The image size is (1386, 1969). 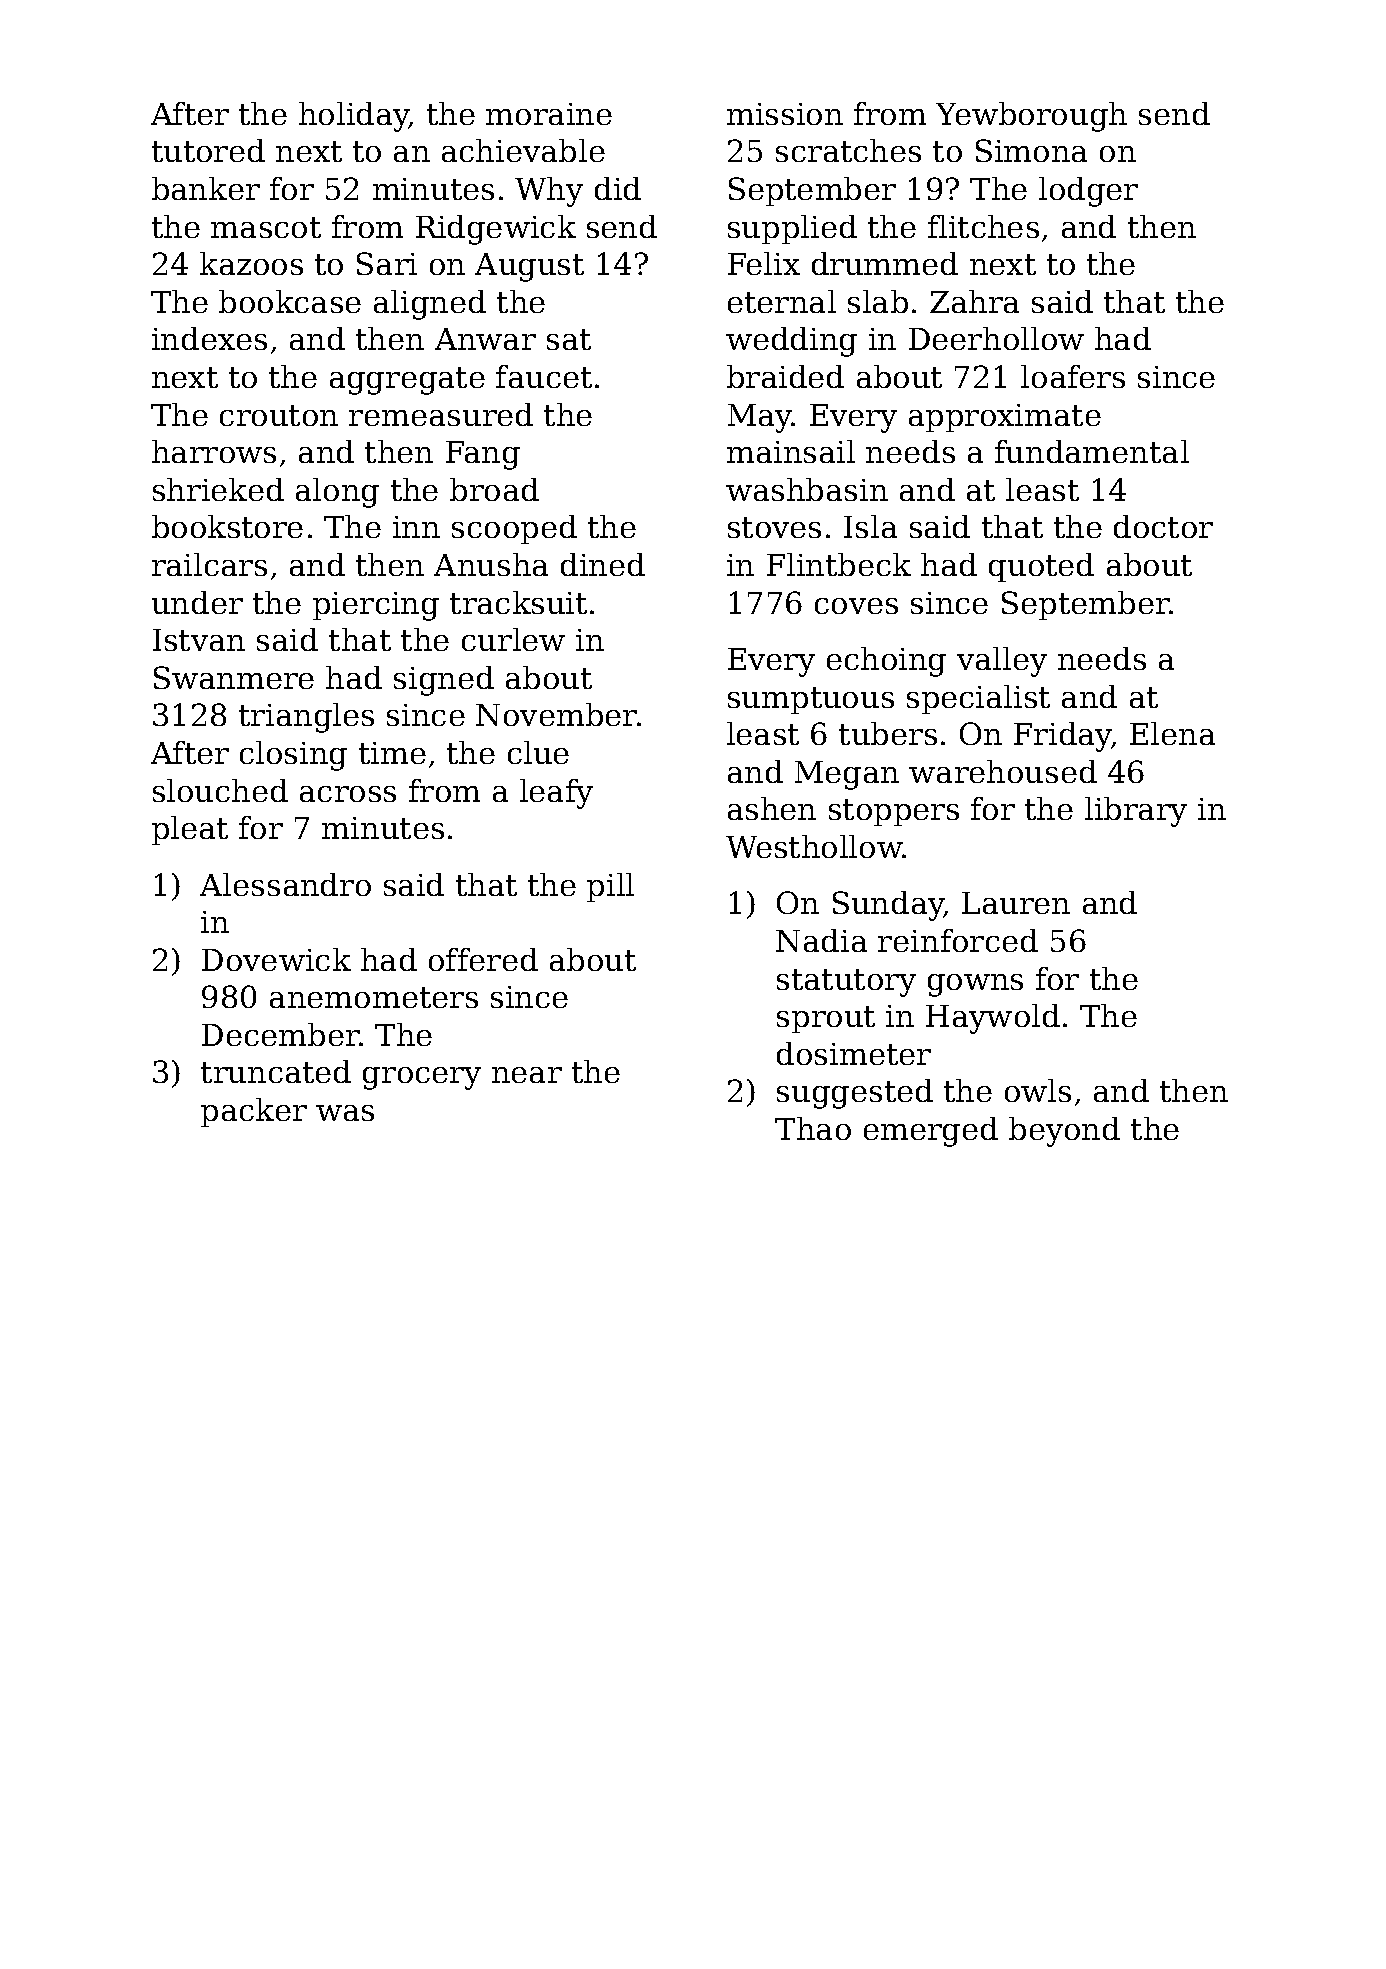 What do you see at coordinates (354, 117) in the image?
I see `holiday` at bounding box center [354, 117].
